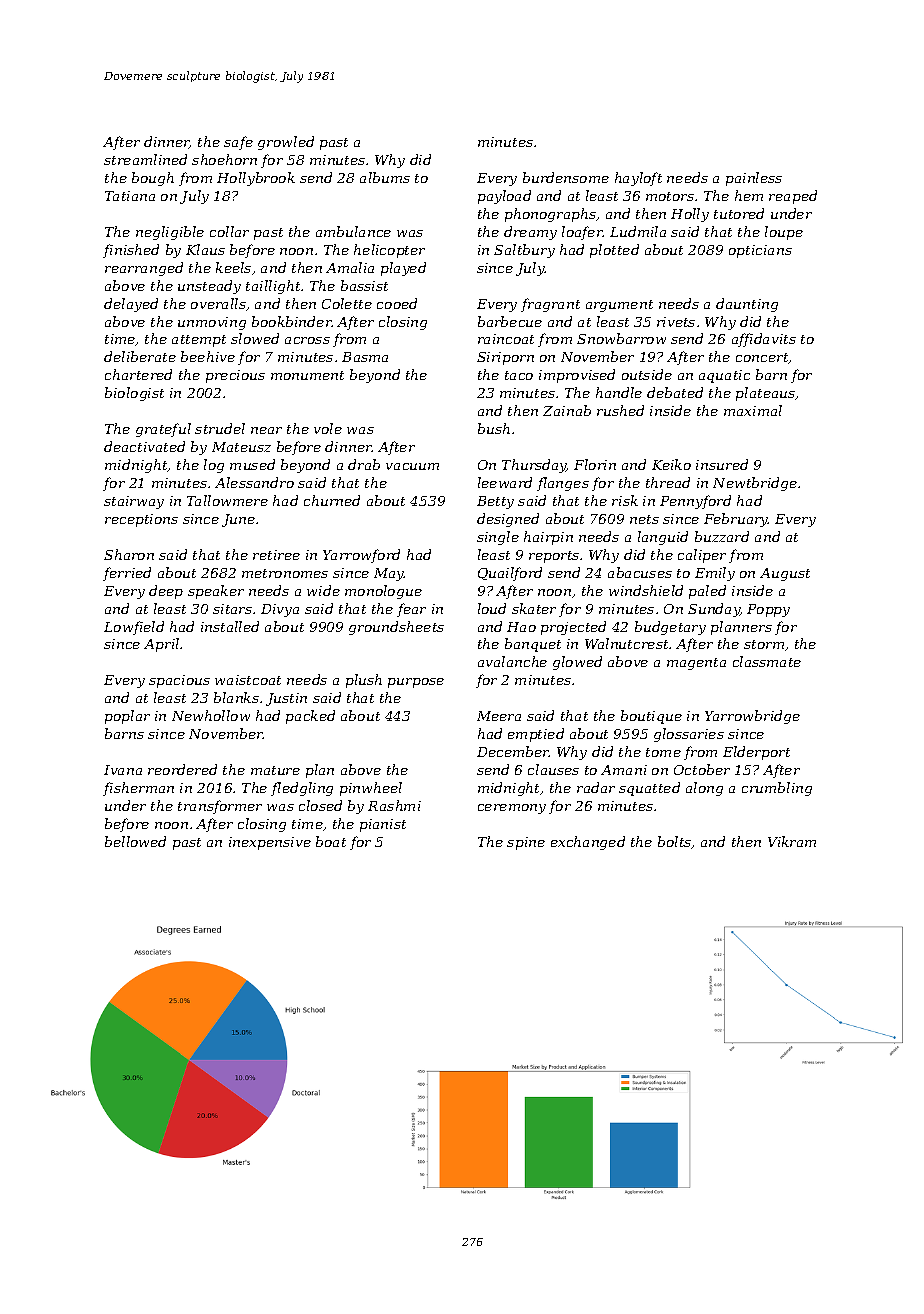  I want to click on insured, so click(722, 464).
